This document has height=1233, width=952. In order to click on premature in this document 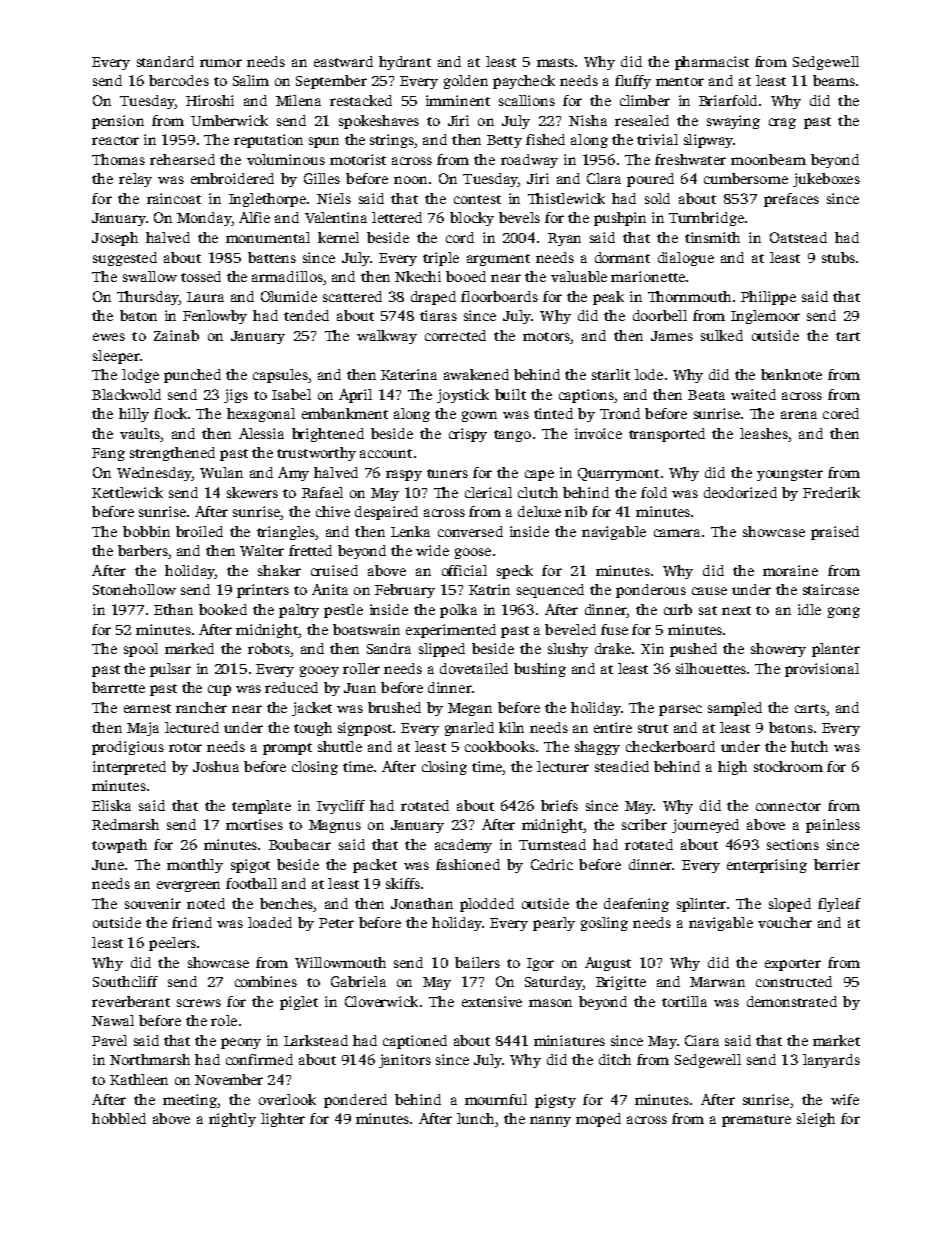, I will do `click(756, 1121)`.
